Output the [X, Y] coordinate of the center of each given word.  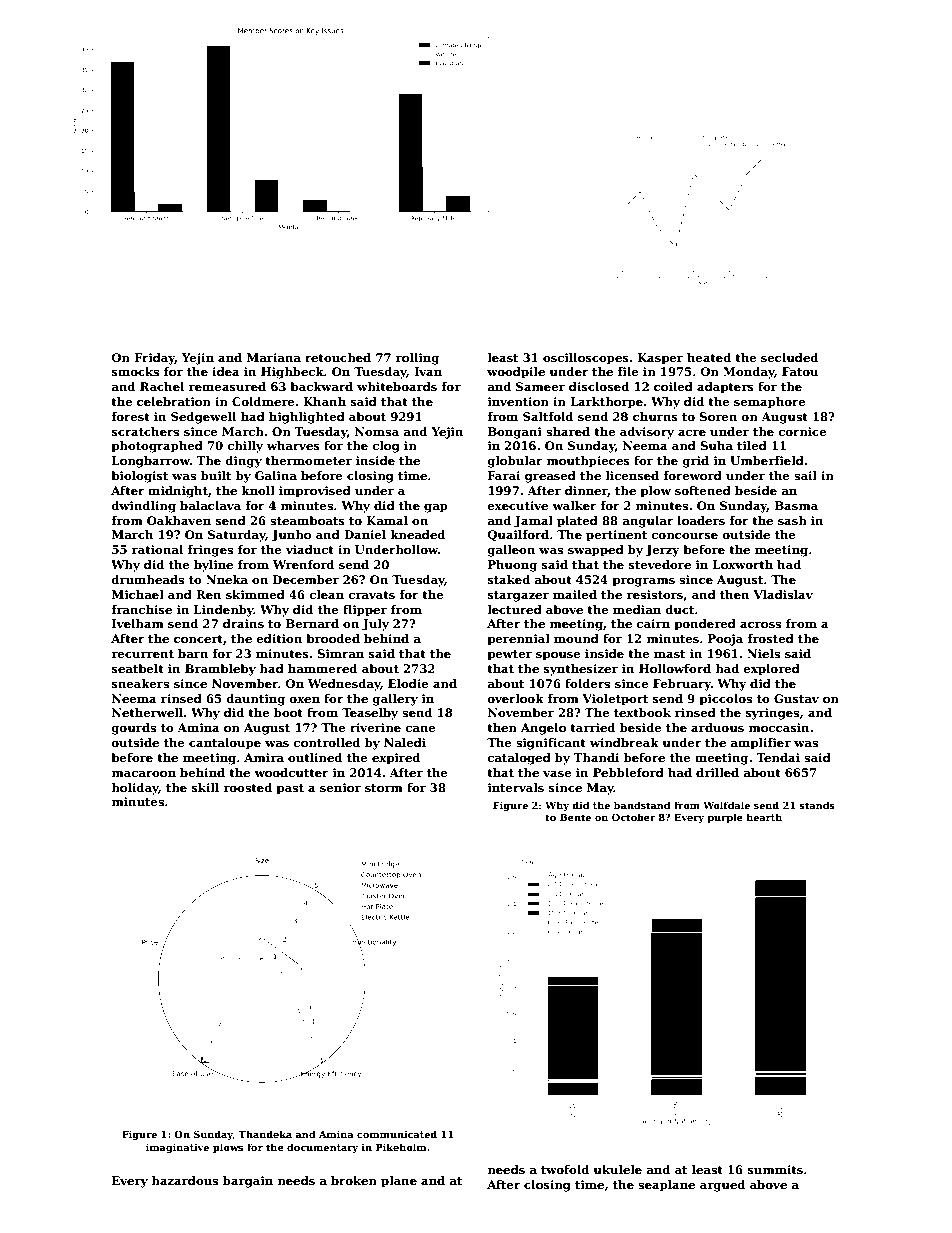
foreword [692, 475]
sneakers [140, 683]
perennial [518, 640]
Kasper [660, 359]
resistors [654, 594]
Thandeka [265, 1134]
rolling [417, 359]
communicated [397, 1134]
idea [226, 371]
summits [775, 1169]
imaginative [177, 1148]
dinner [586, 491]
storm [384, 788]
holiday [135, 789]
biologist [139, 477]
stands [817, 805]
